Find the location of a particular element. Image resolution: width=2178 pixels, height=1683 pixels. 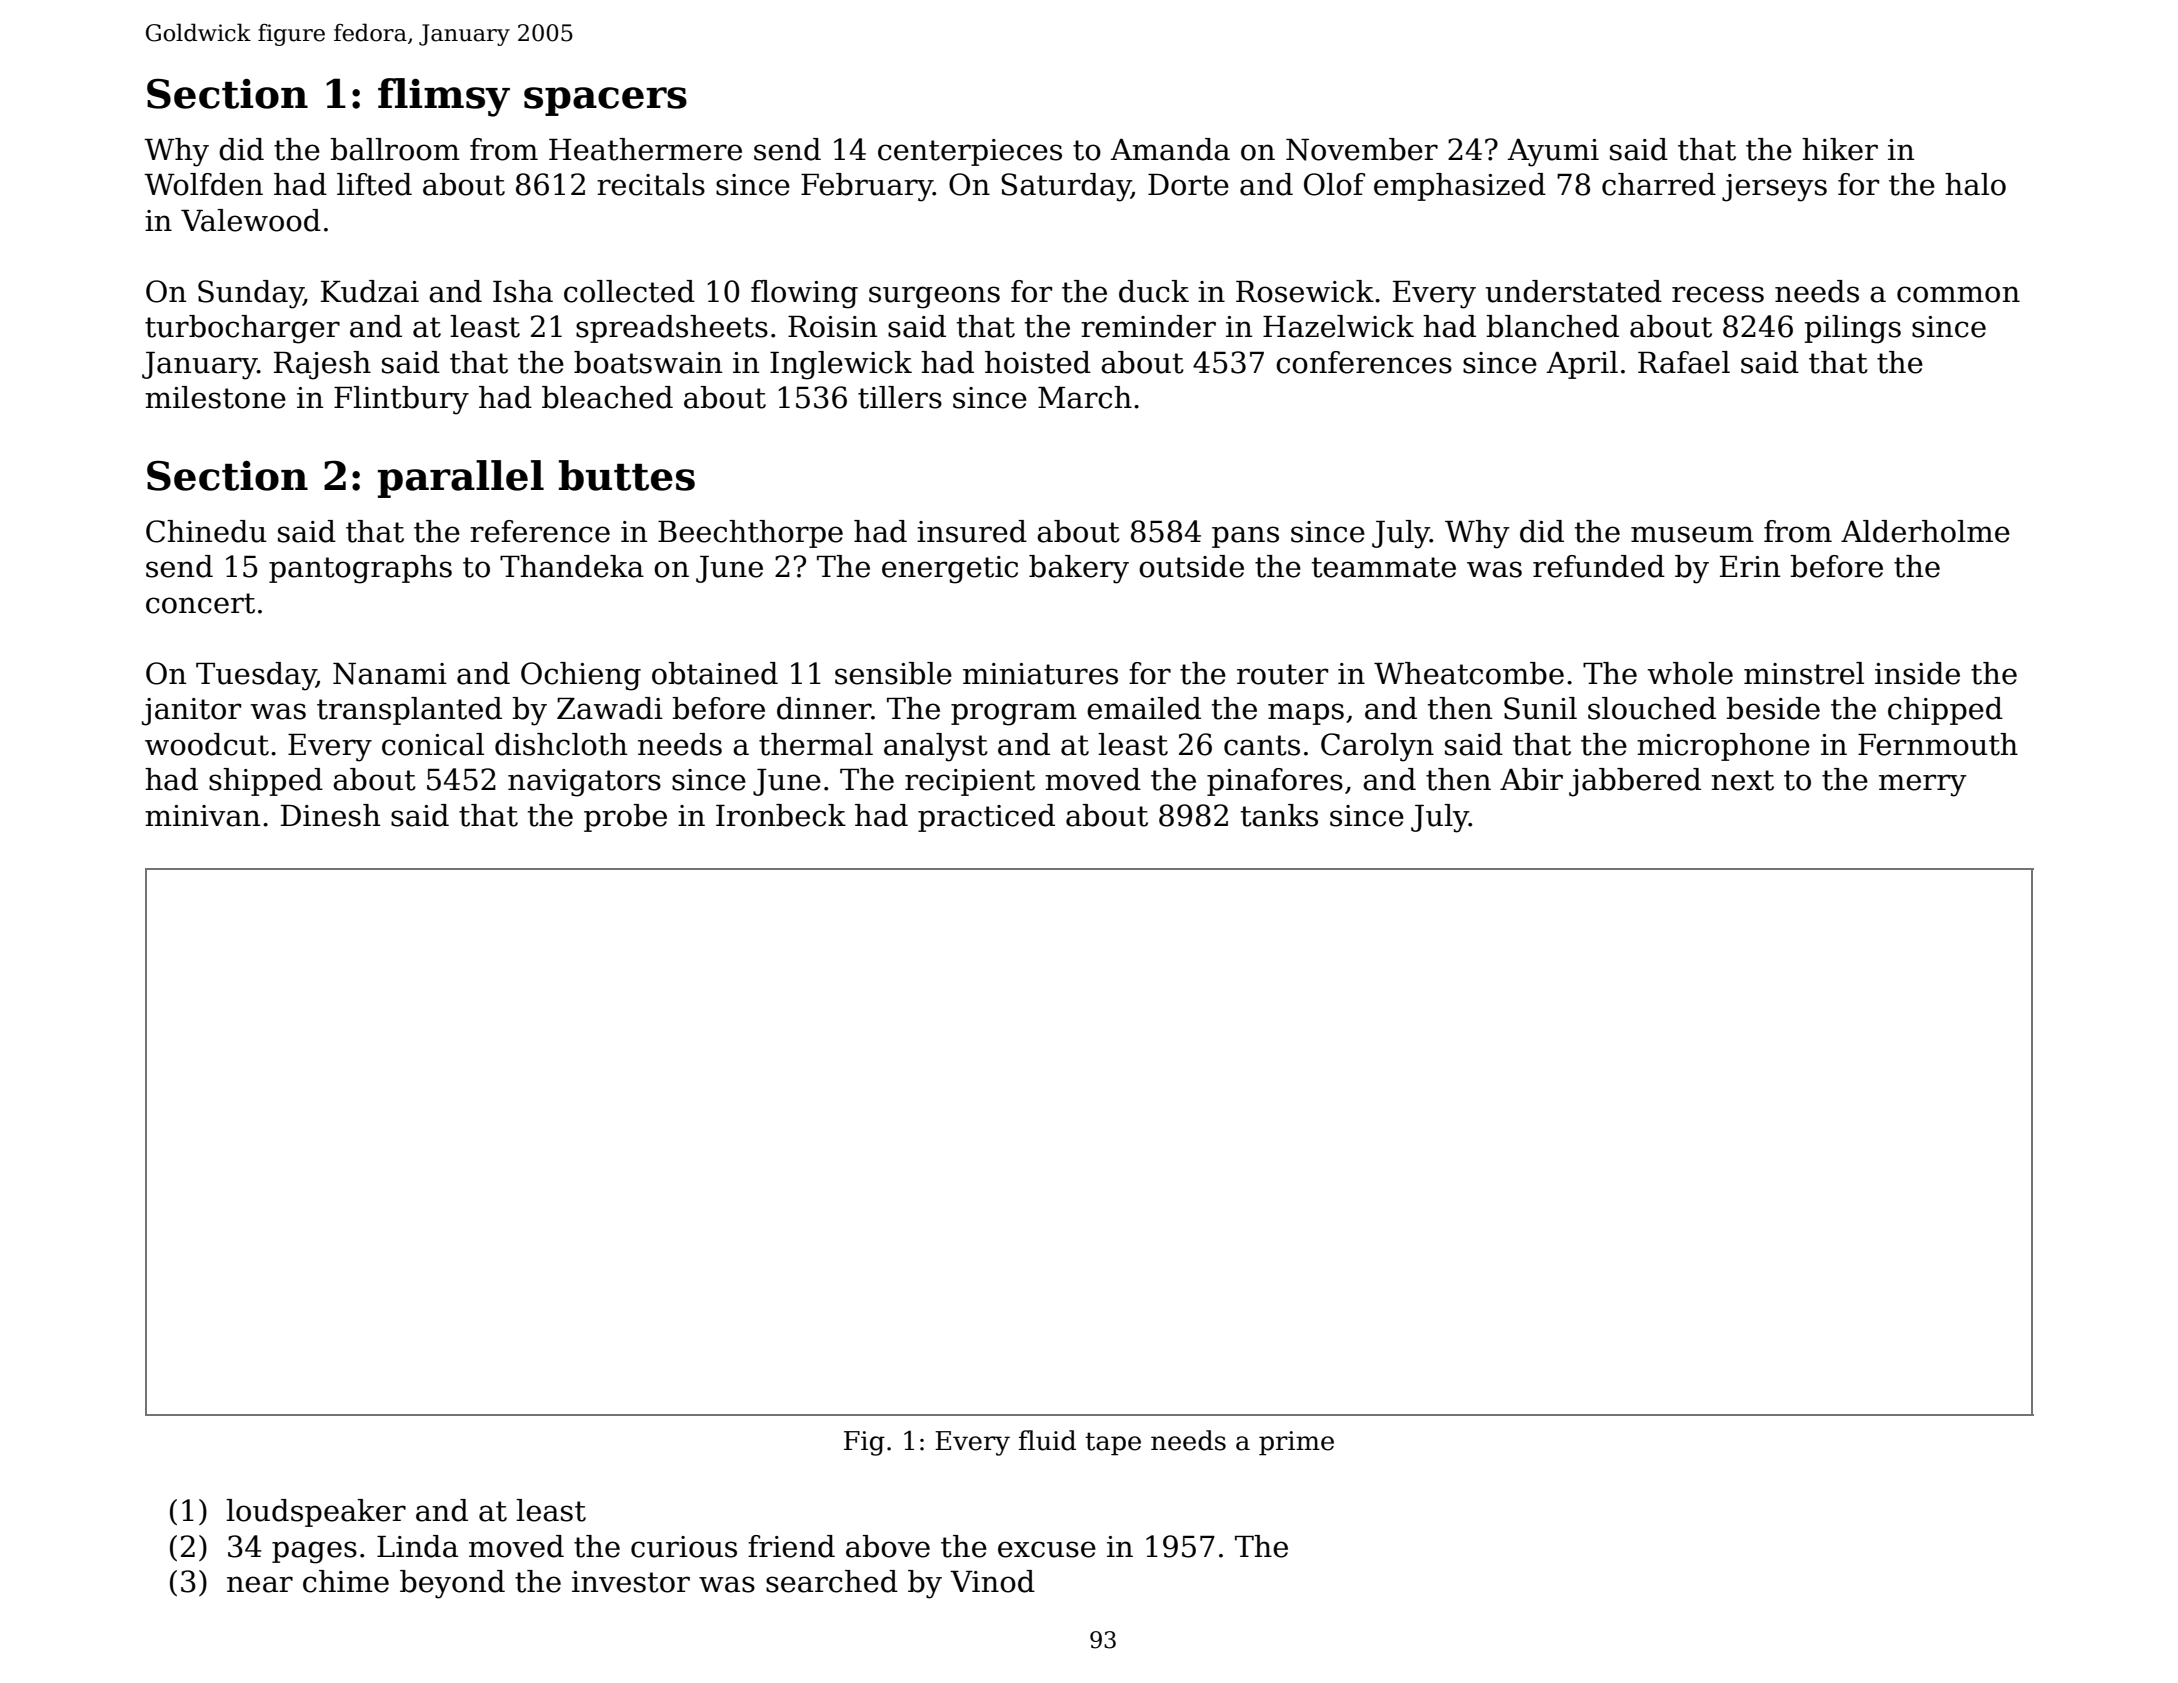

flimsy is located at coordinates (444, 97).
